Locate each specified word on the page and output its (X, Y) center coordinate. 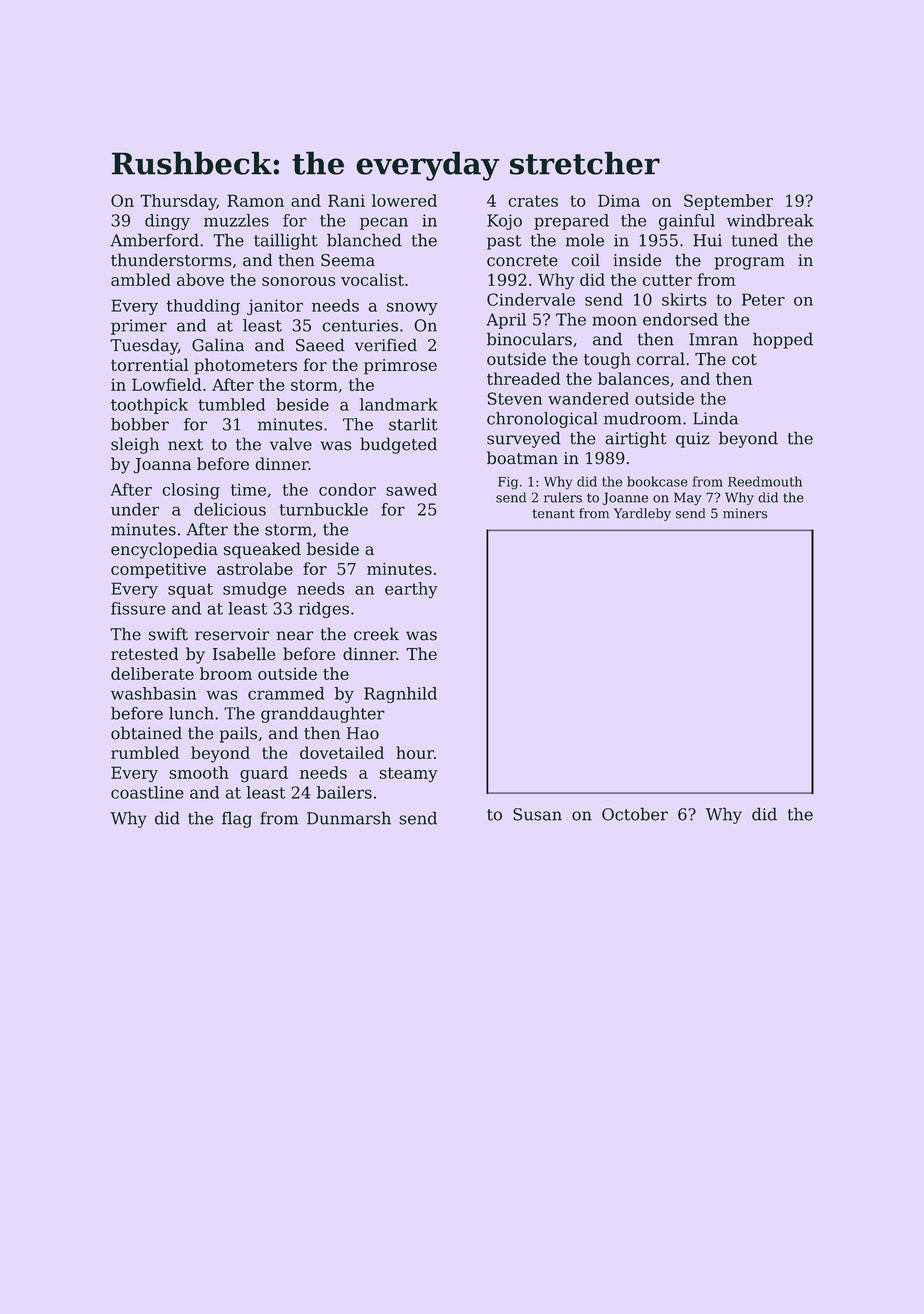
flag (237, 819)
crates (533, 201)
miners (745, 513)
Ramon (255, 200)
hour (415, 752)
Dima (619, 200)
